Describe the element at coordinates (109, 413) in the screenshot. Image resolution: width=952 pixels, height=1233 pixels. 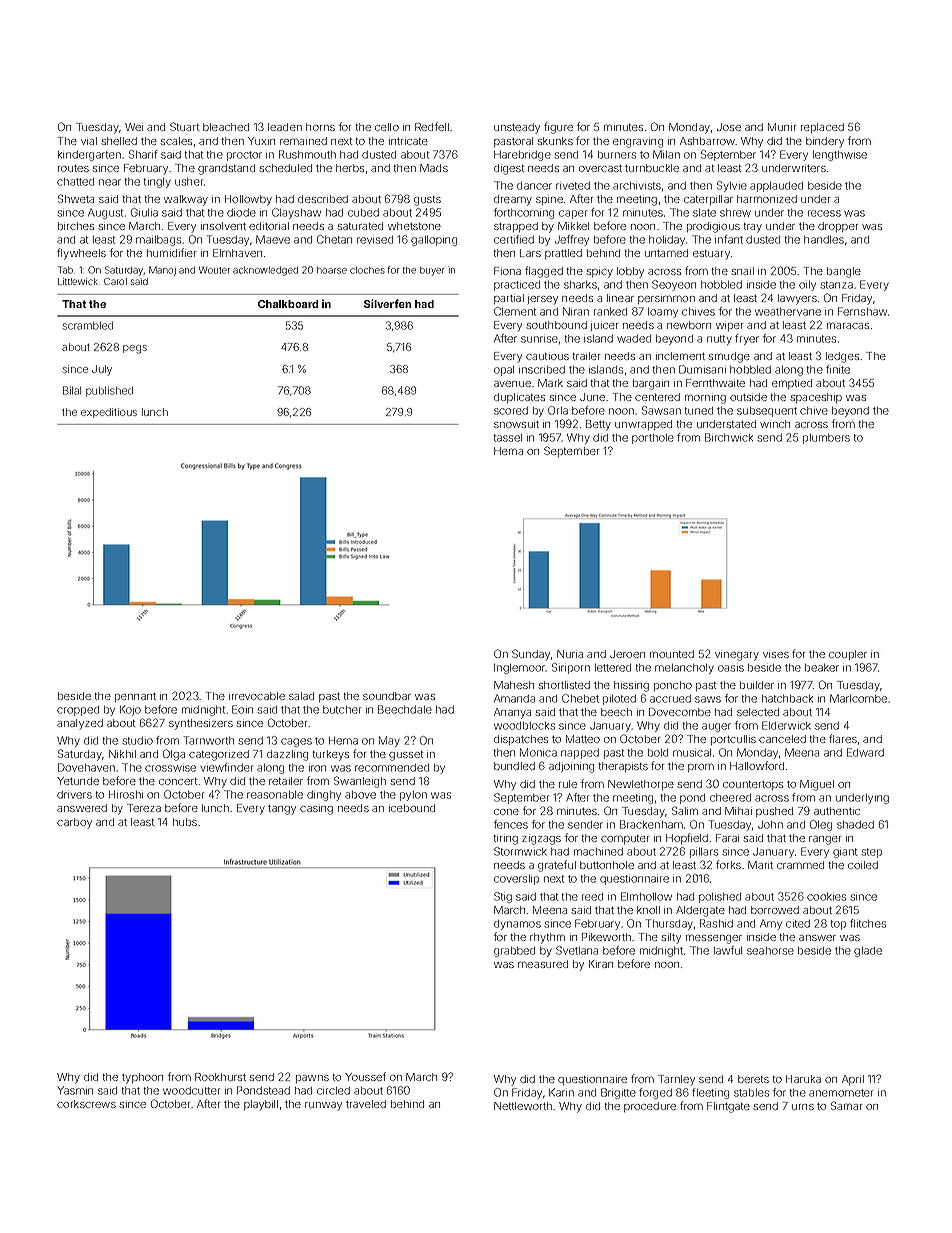
I see `expeditious` at that location.
